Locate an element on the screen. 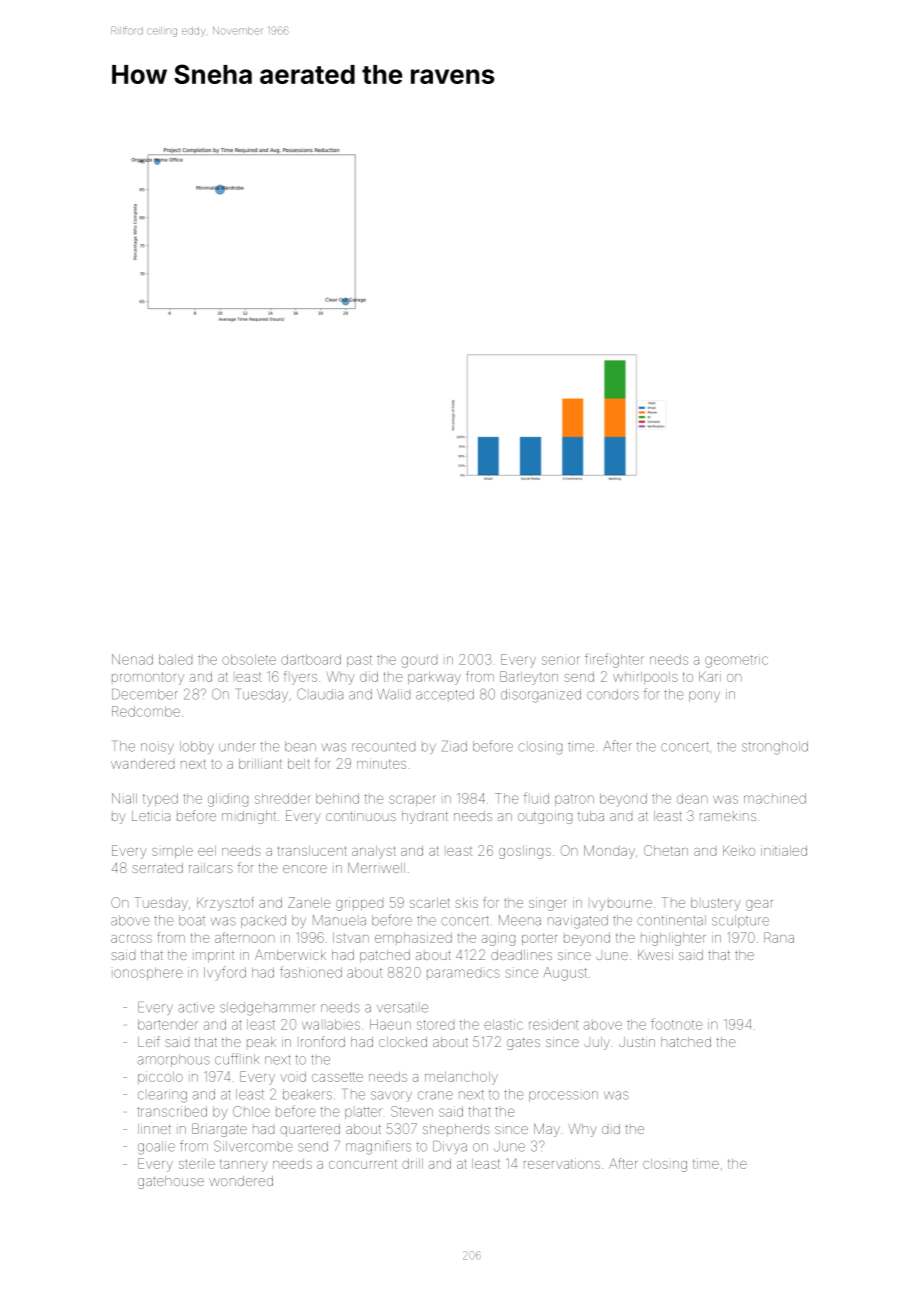 The width and height of the screenshot is (924, 1308). pony is located at coordinates (704, 696).
